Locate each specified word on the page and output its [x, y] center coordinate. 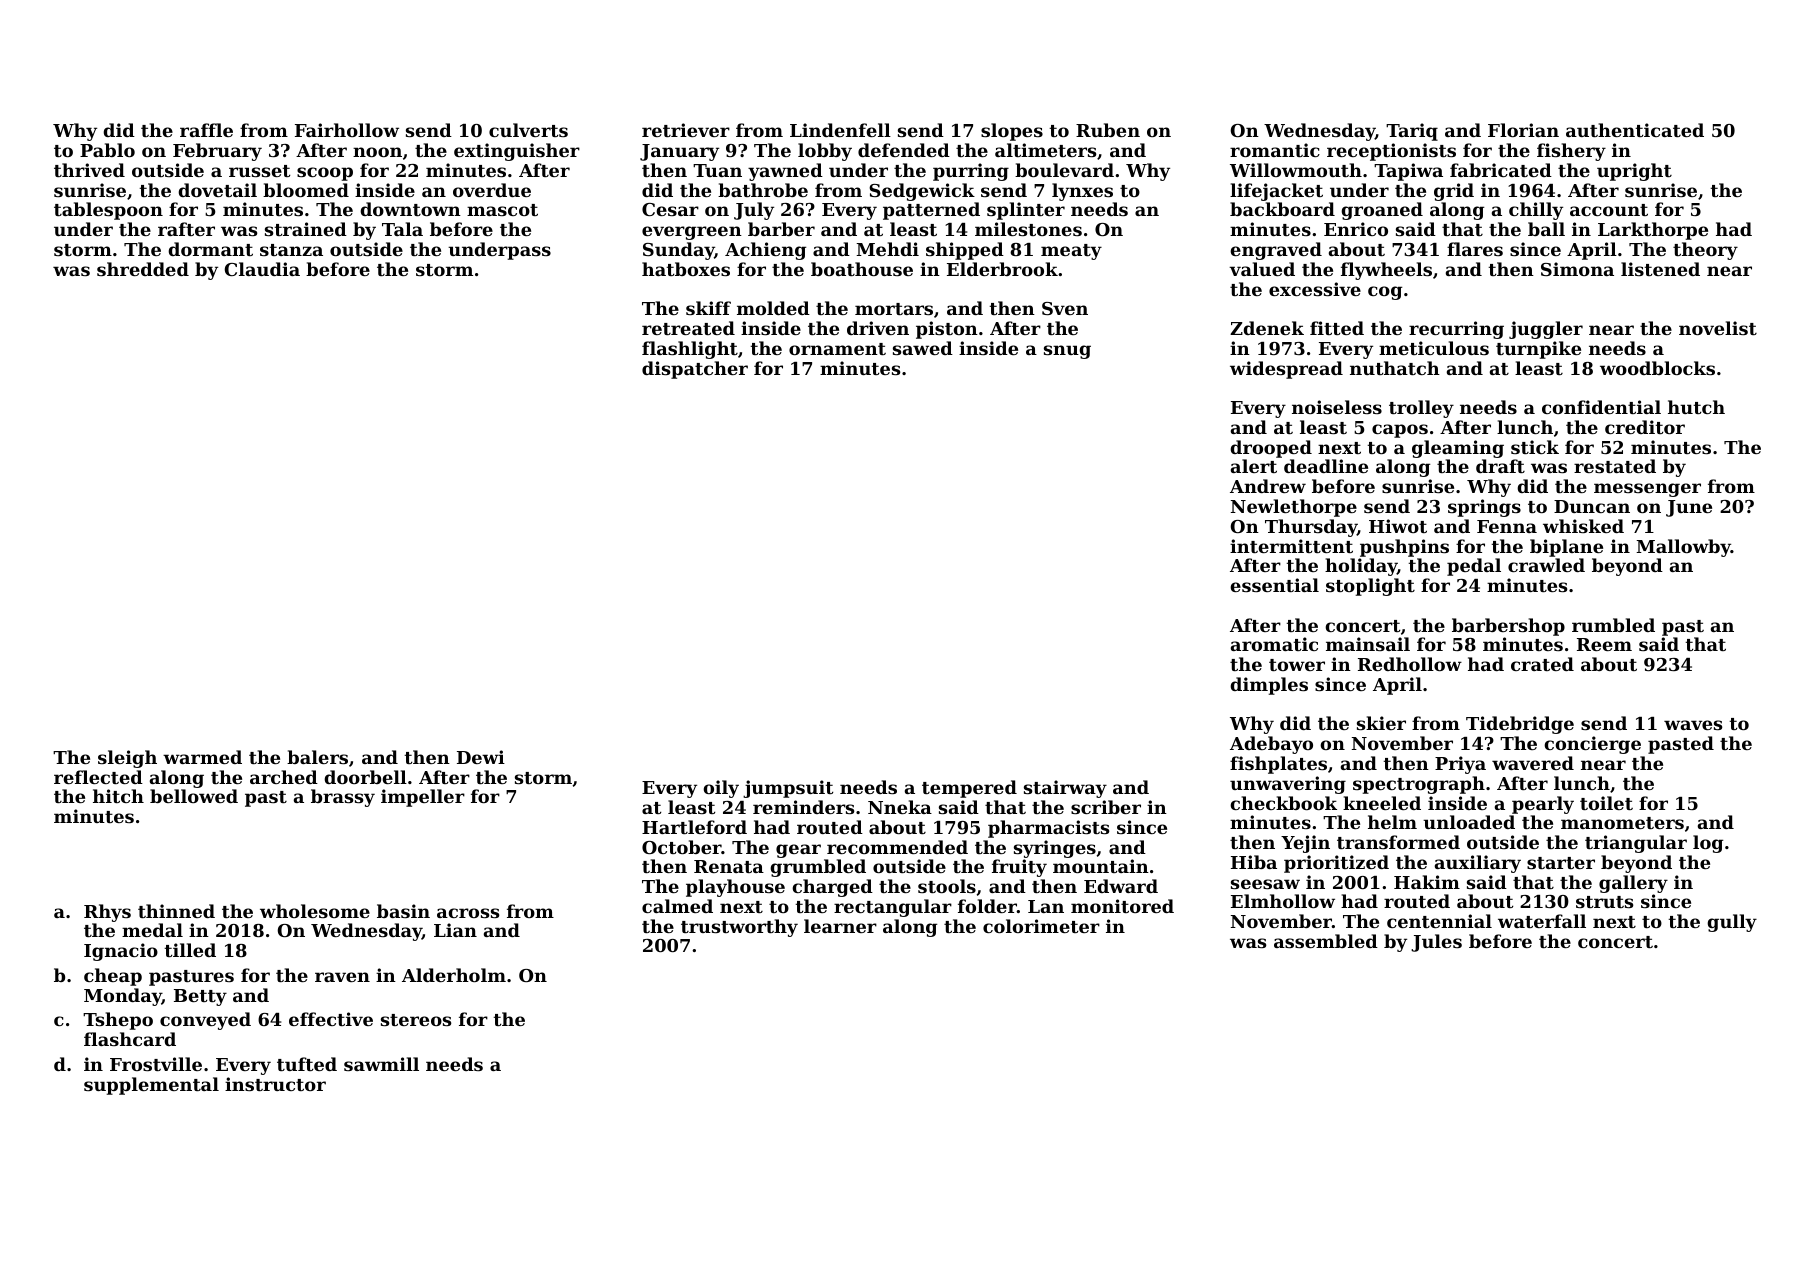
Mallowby [1683, 548]
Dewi [481, 757]
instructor [275, 1084]
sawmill [381, 1064]
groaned [1382, 211]
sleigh [127, 759]
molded [773, 308]
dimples [1269, 686]
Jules [1436, 943]
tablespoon [108, 211]
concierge [1592, 745]
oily [721, 789]
